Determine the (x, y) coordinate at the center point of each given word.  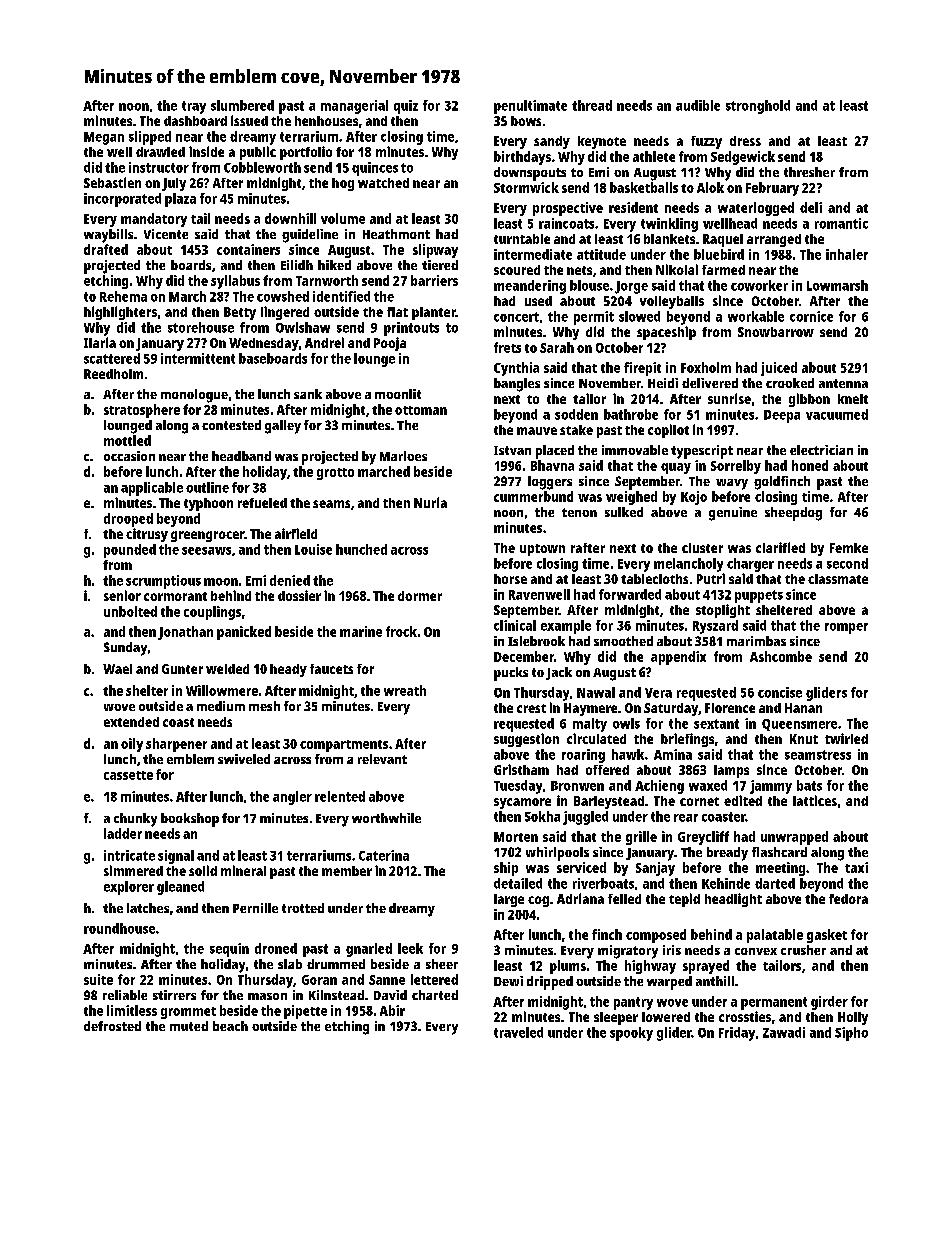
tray (194, 107)
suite (98, 979)
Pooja (390, 344)
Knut (804, 739)
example (566, 627)
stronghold (758, 107)
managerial (354, 107)
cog (538, 901)
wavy (732, 484)
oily (132, 745)
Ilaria (100, 342)
